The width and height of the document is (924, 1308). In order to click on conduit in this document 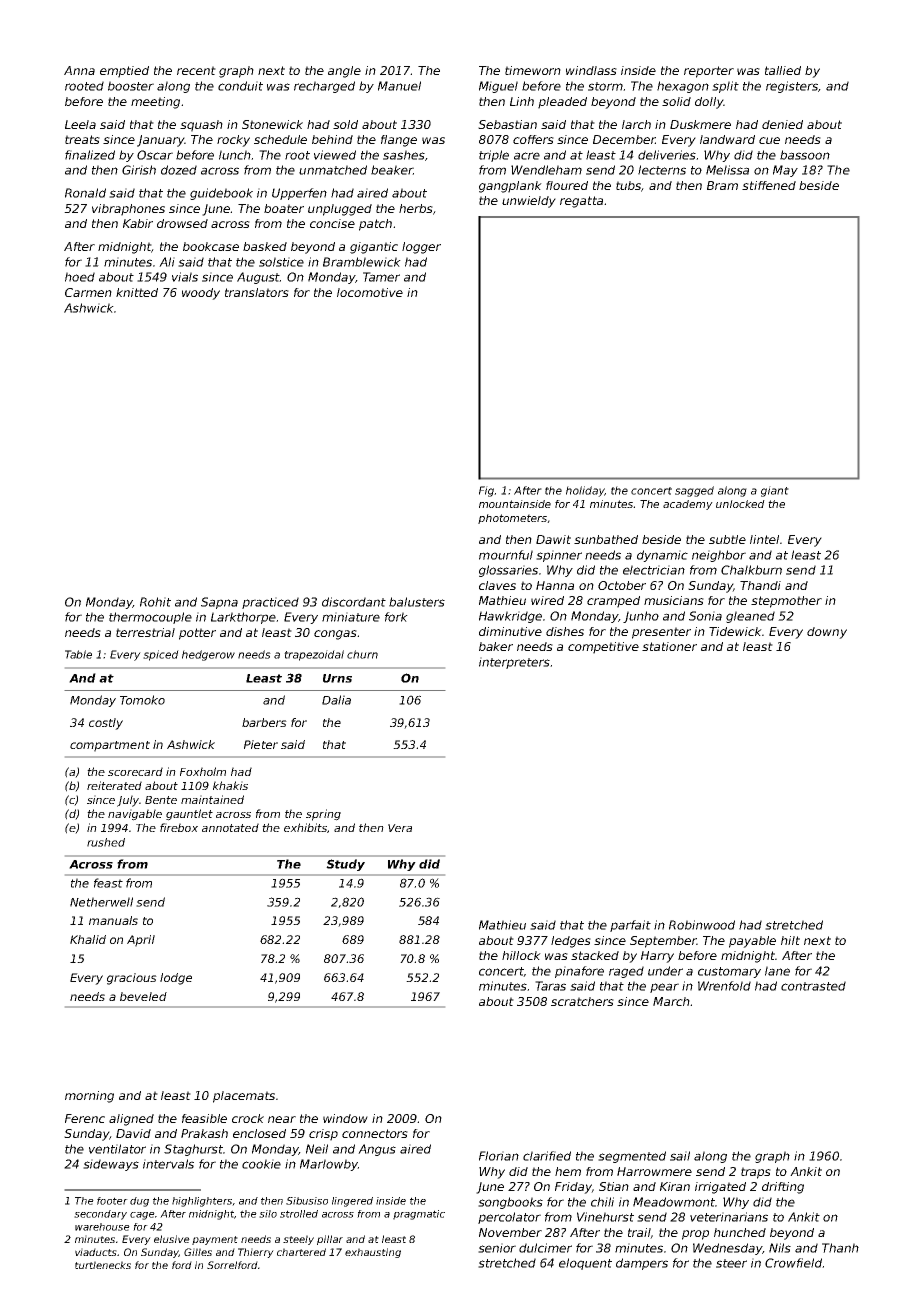, I will do `click(240, 86)`.
